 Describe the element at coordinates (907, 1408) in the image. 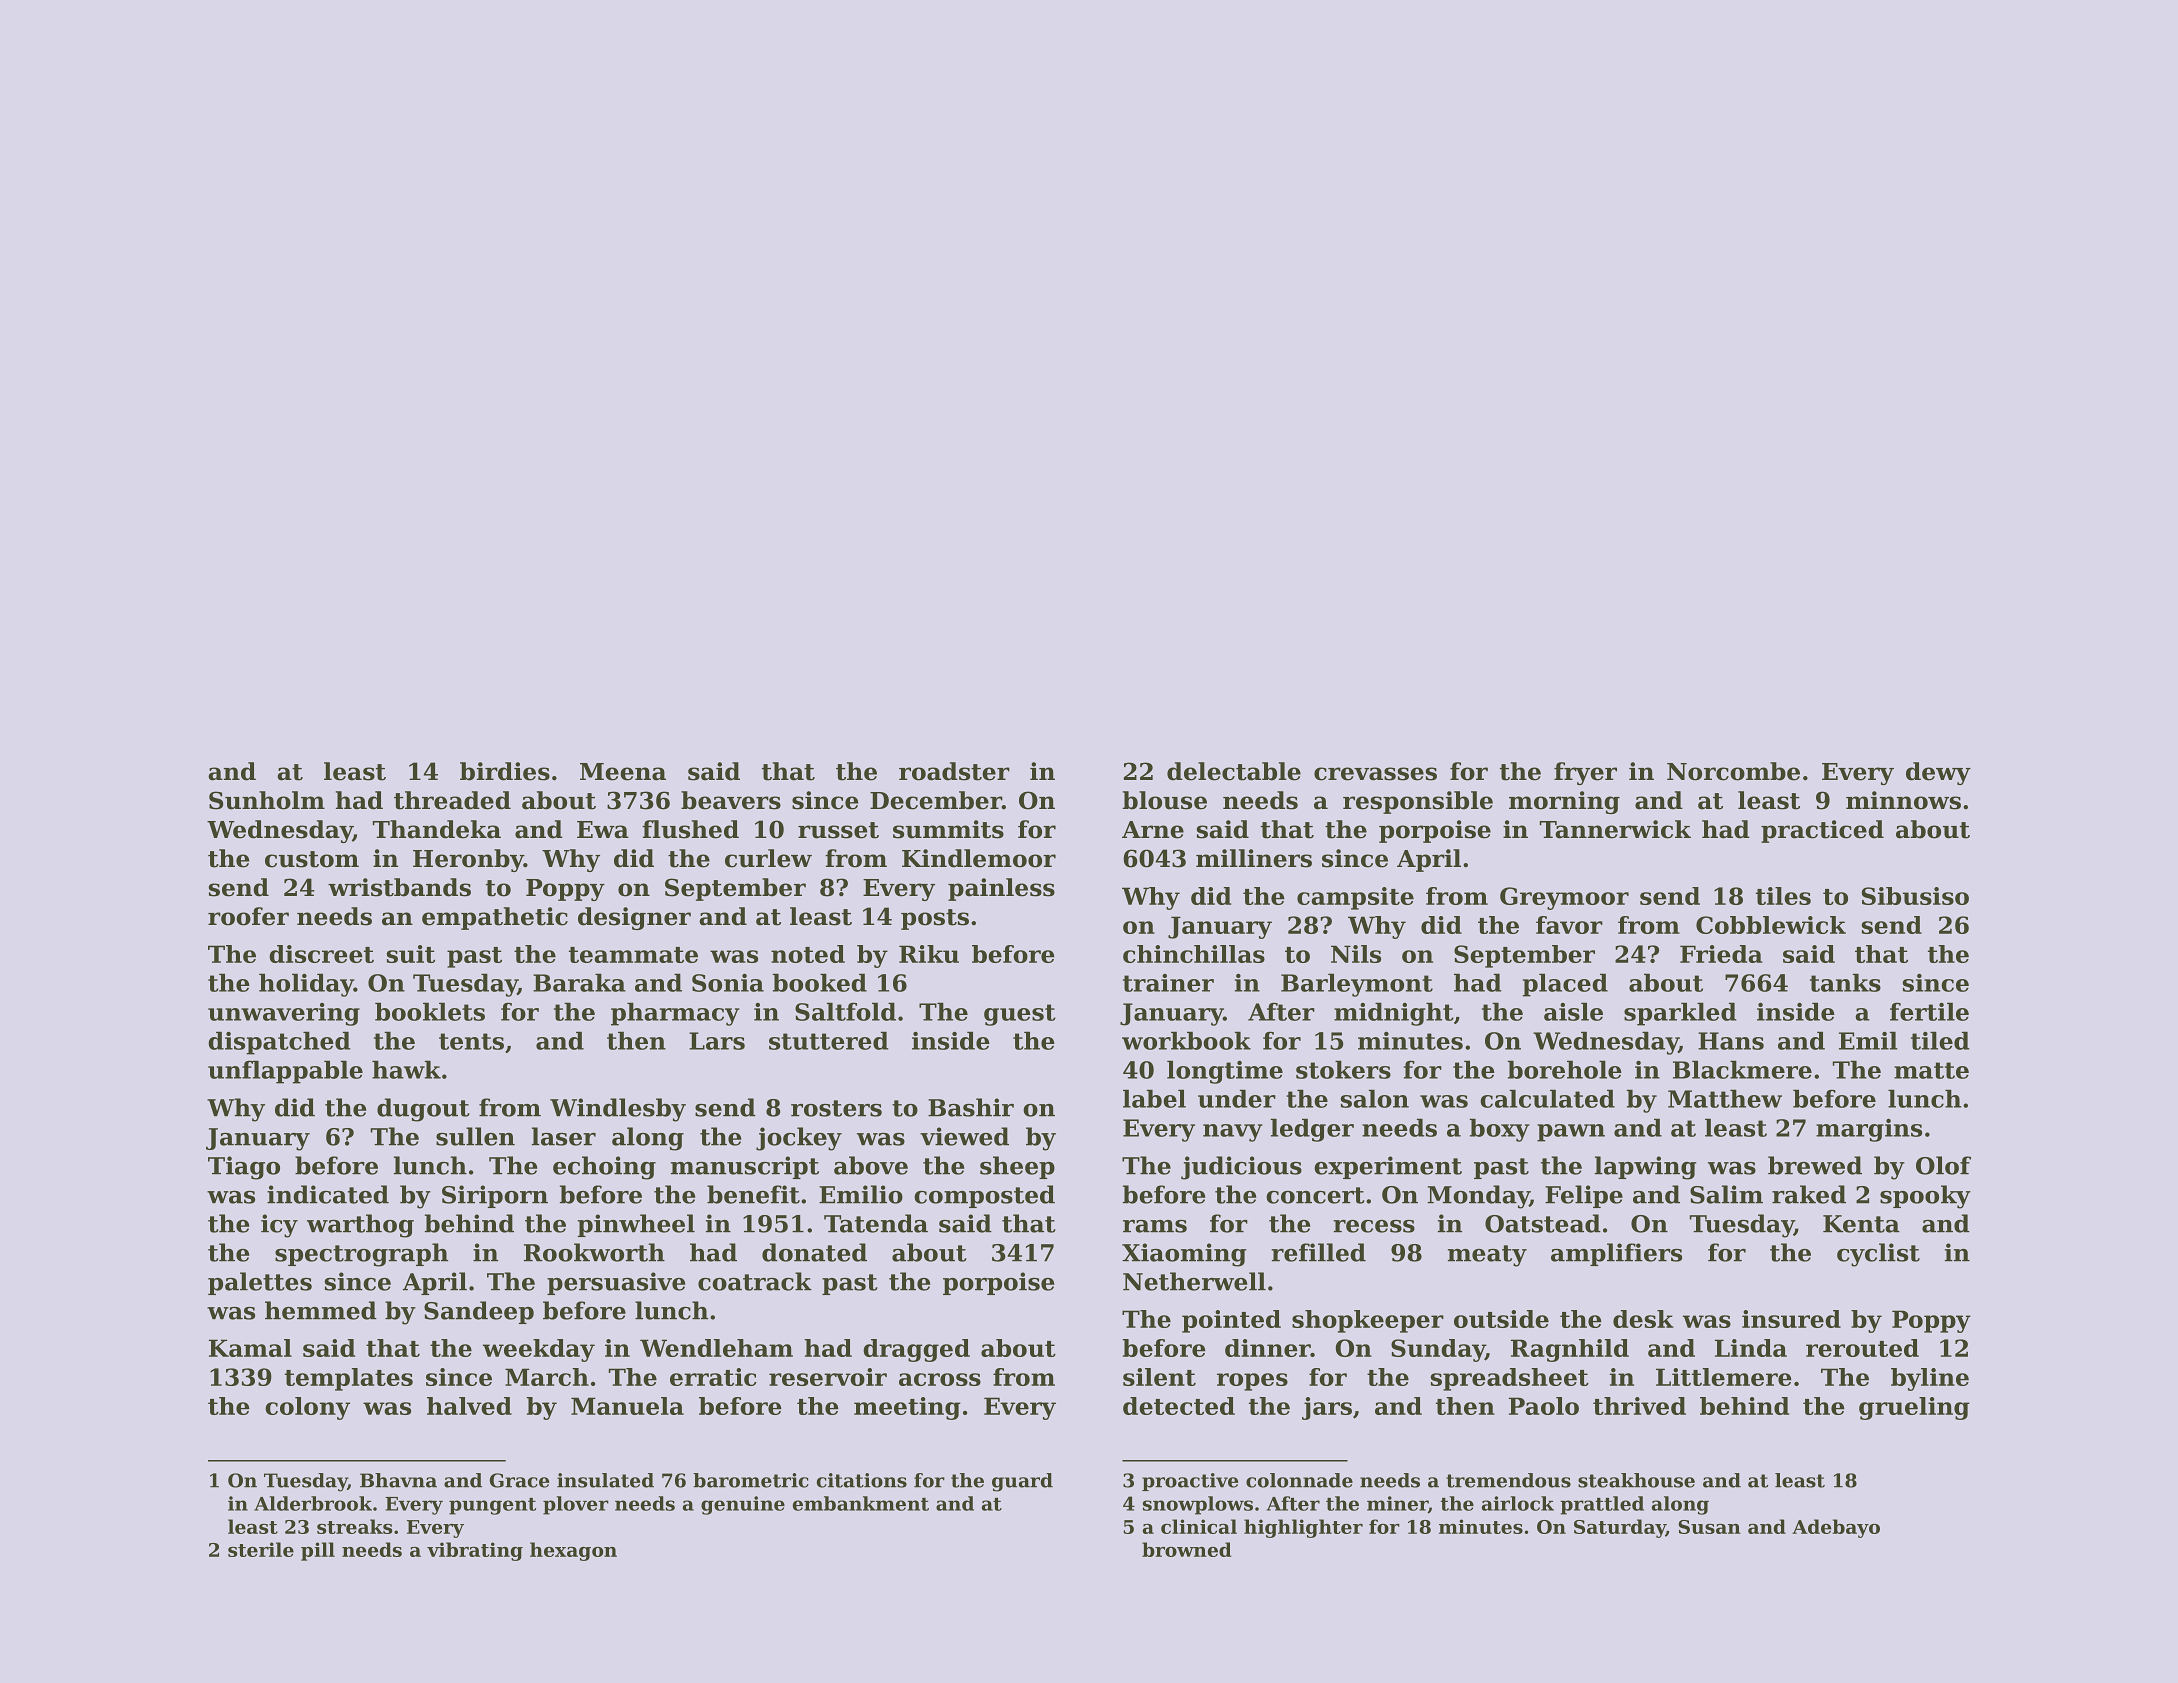

I see `meeting` at that location.
